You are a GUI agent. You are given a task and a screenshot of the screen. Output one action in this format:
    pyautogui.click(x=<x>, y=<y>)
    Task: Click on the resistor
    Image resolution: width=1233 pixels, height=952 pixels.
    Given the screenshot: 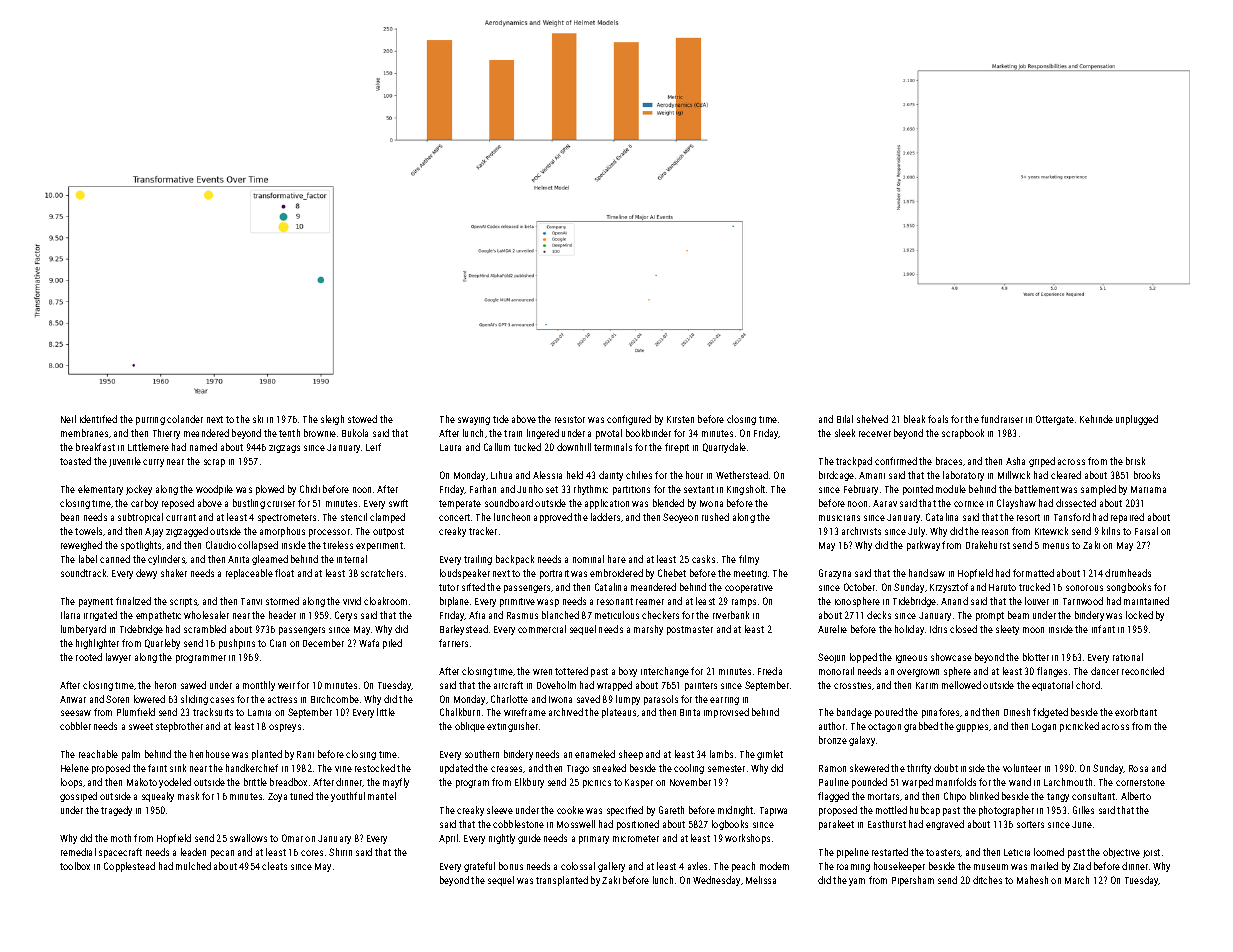 What is the action you would take?
    pyautogui.click(x=570, y=419)
